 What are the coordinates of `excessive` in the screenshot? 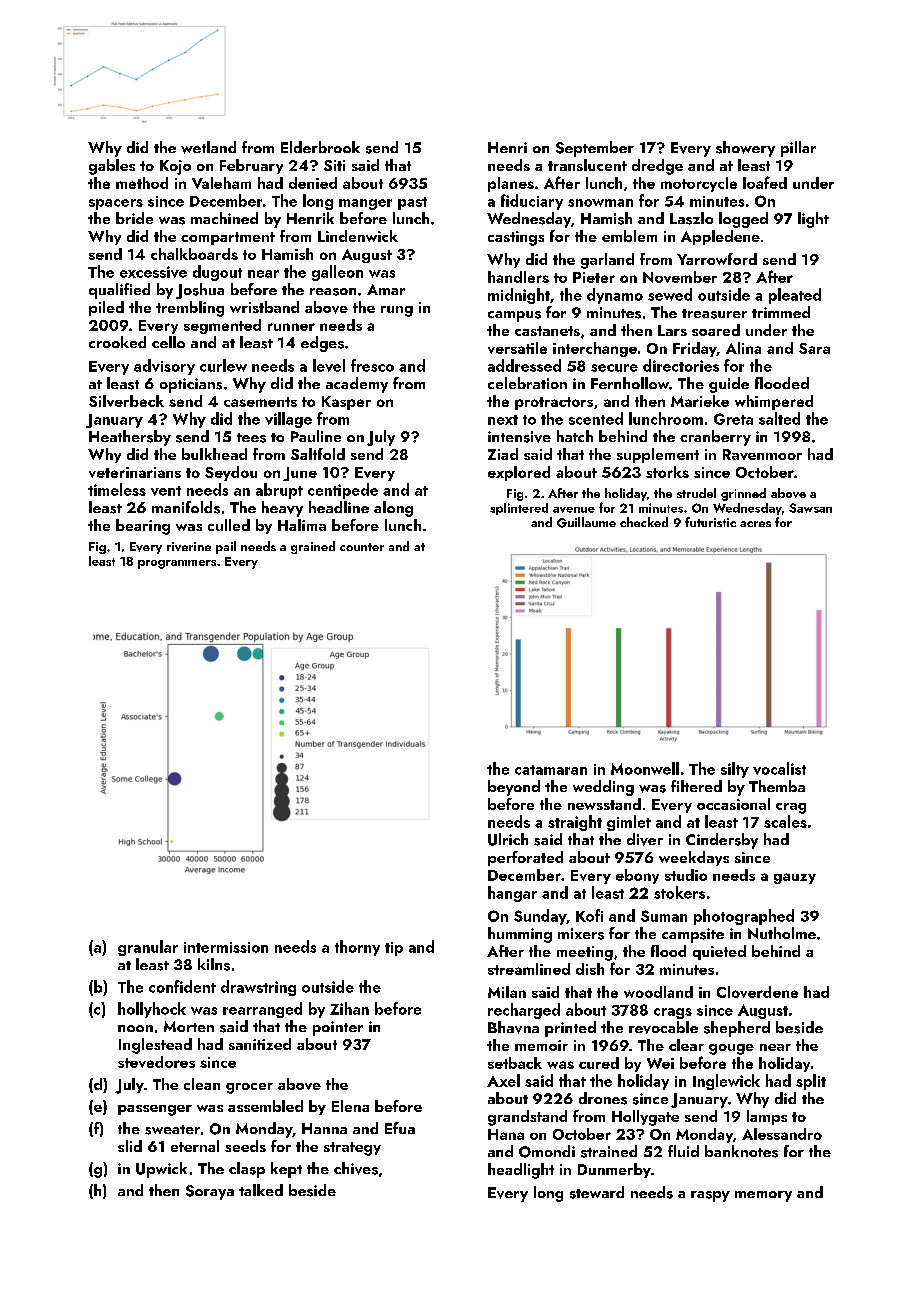 It's located at (153, 272).
